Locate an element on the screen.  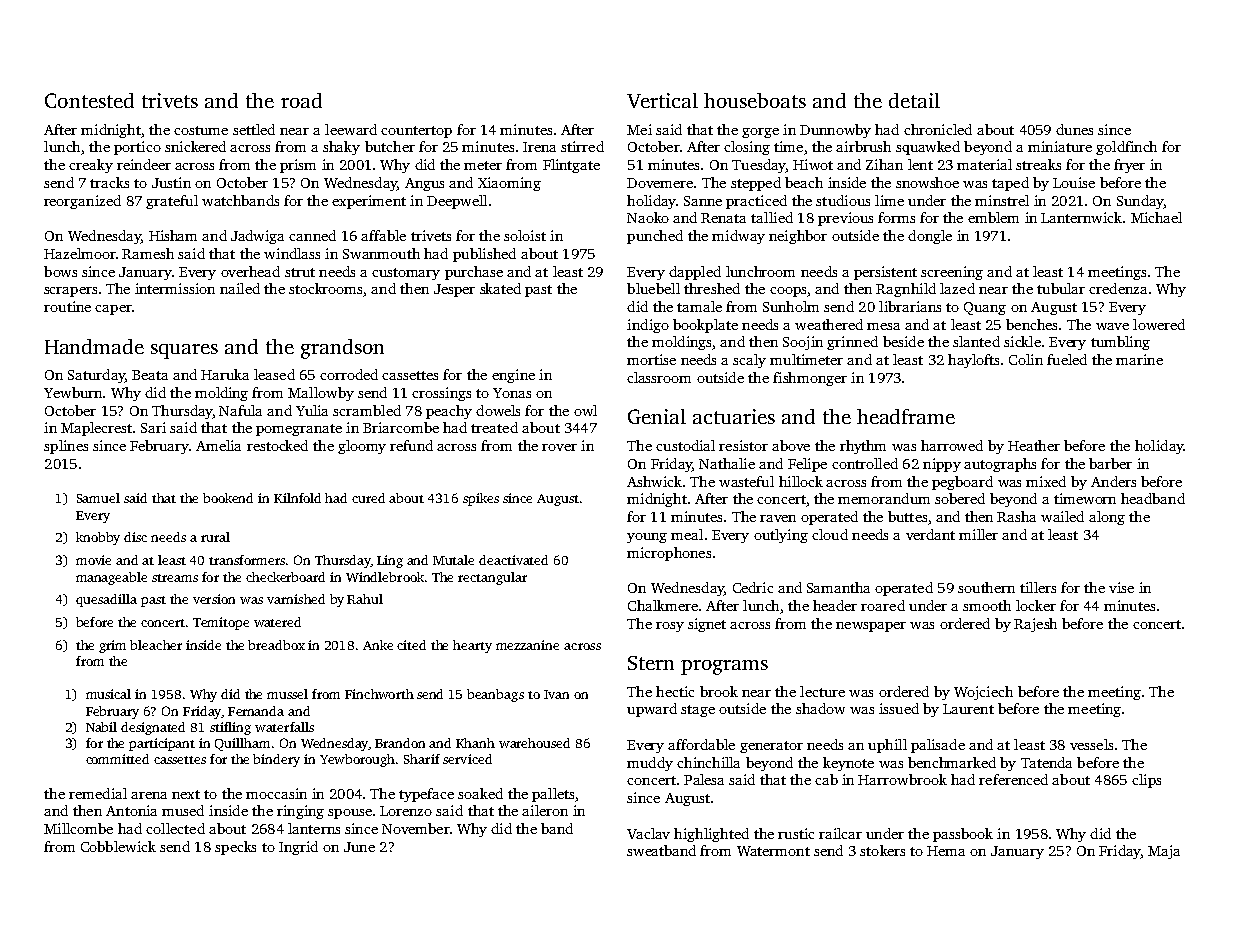
quesadilla is located at coordinates (106, 600).
